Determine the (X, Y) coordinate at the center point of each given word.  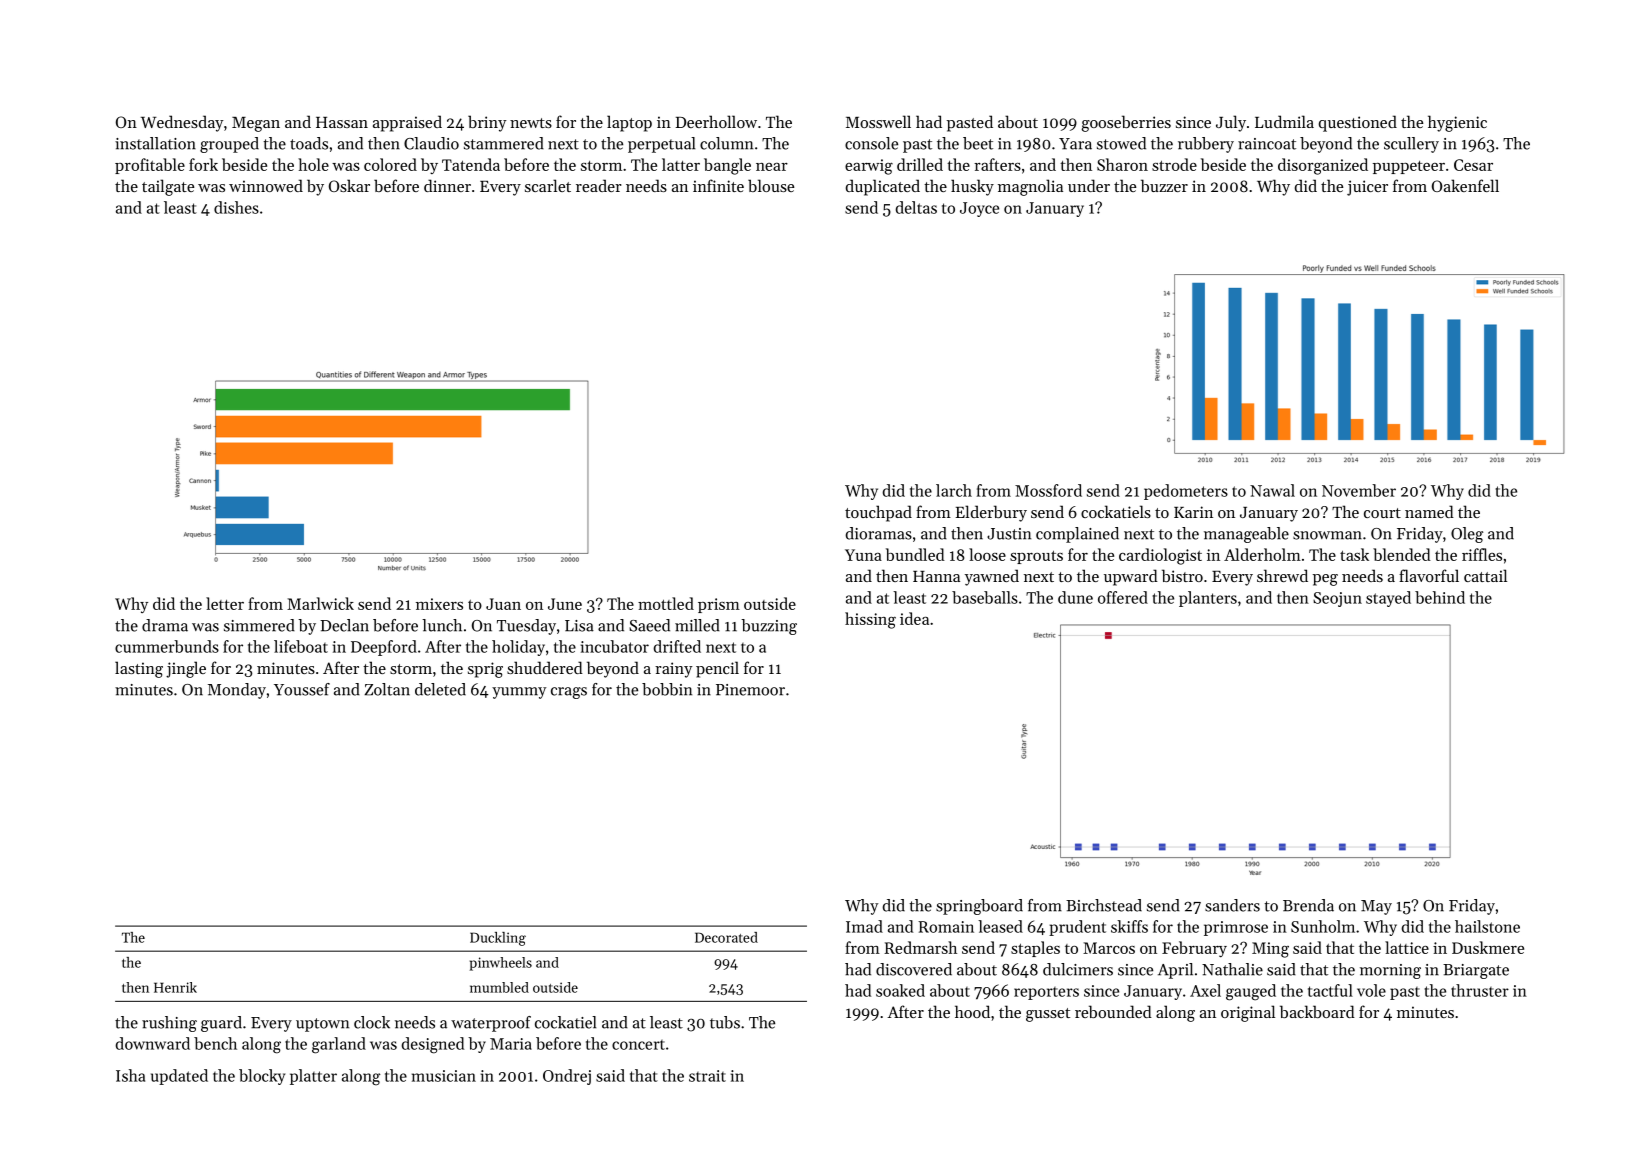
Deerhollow (716, 121)
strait (707, 1076)
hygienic (1457, 123)
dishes (236, 207)
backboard (1317, 1011)
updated (179, 1077)
